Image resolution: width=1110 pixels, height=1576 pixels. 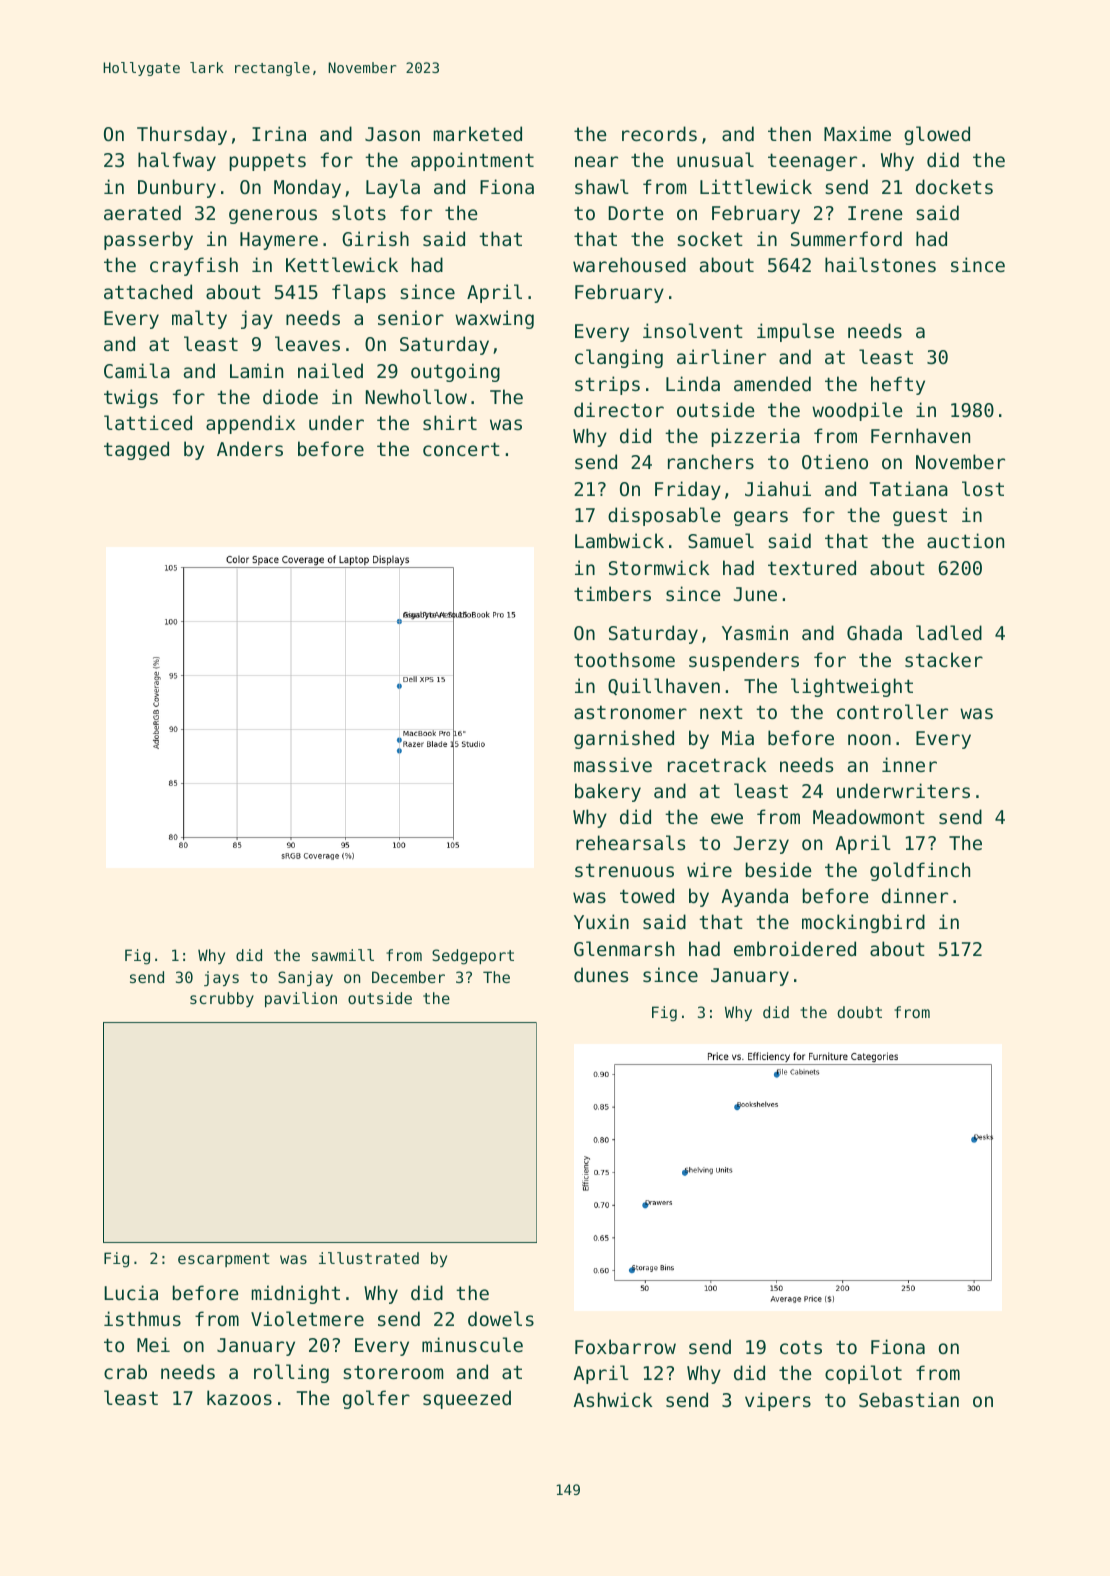 I want to click on jays, so click(x=221, y=978).
